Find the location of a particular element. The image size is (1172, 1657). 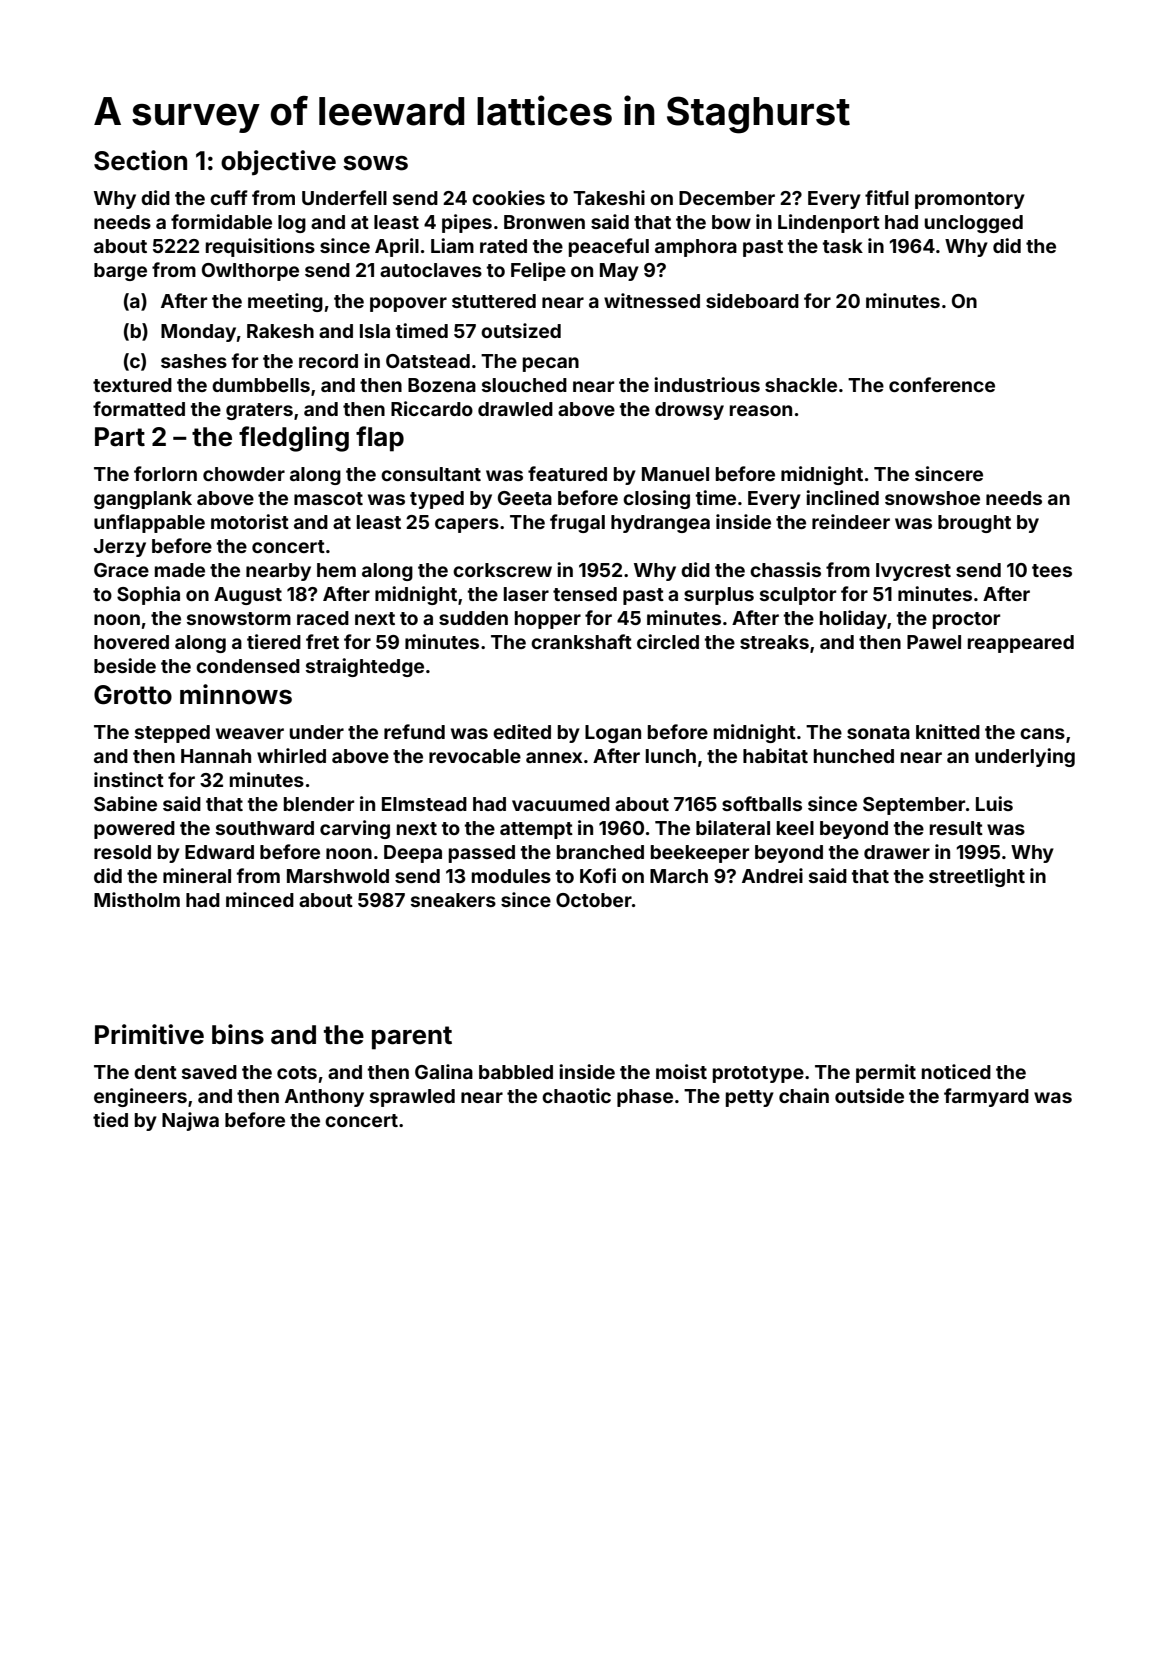

Mistholm is located at coordinates (137, 899).
